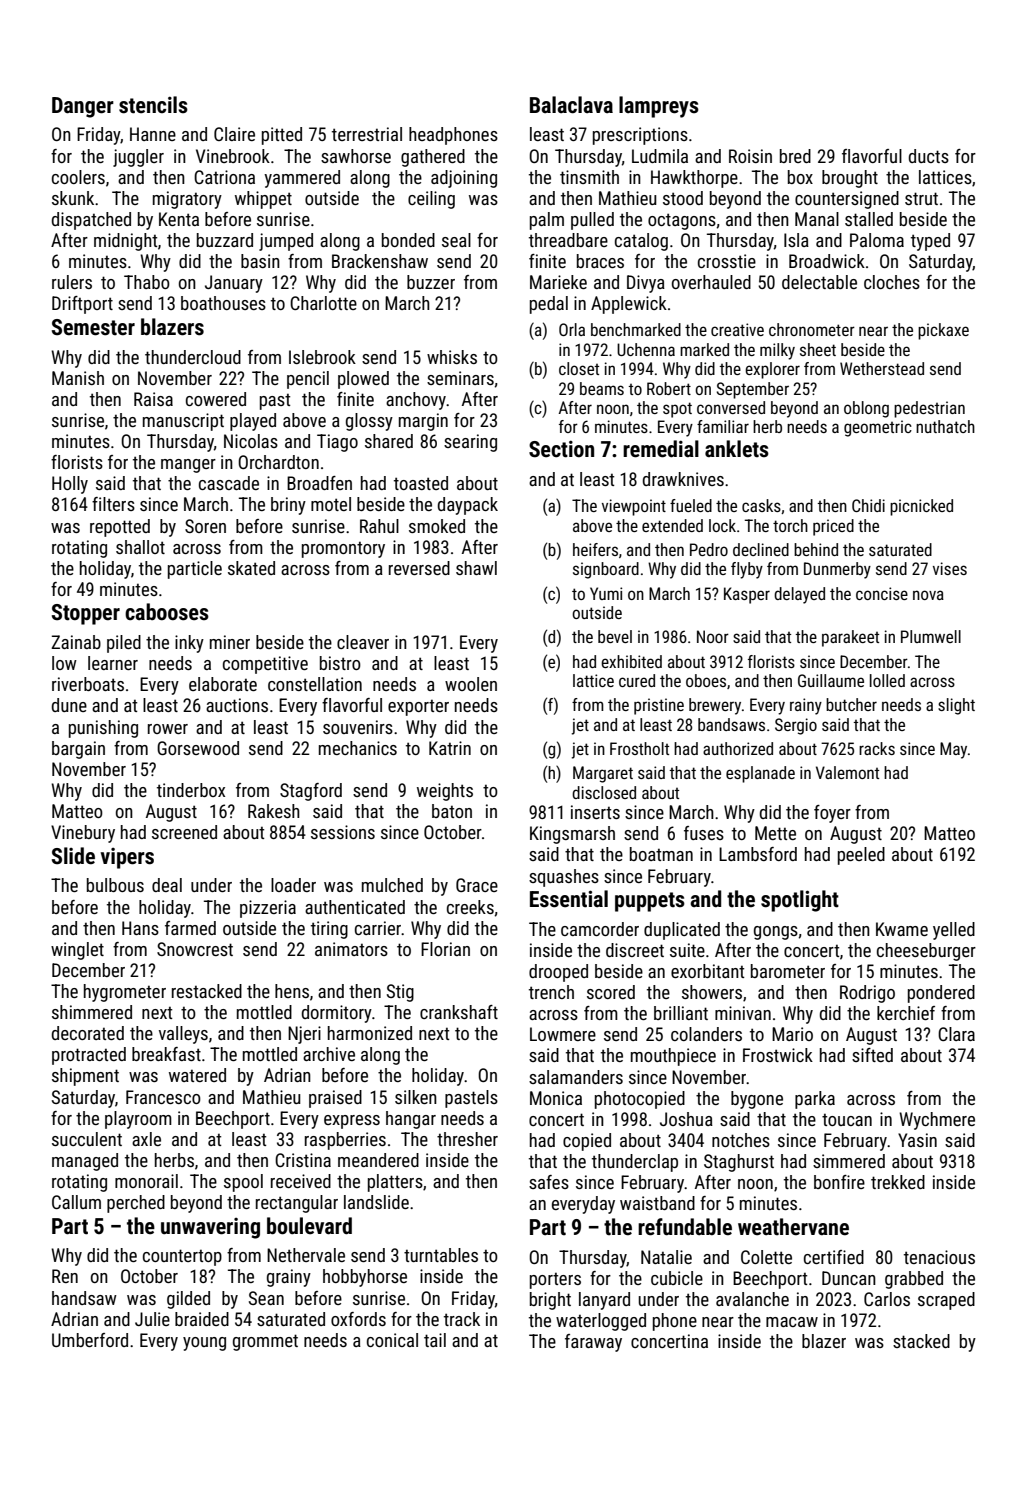 This image has height=1487, width=1027. Describe the element at coordinates (471, 684) in the image. I see `woolen` at that location.
